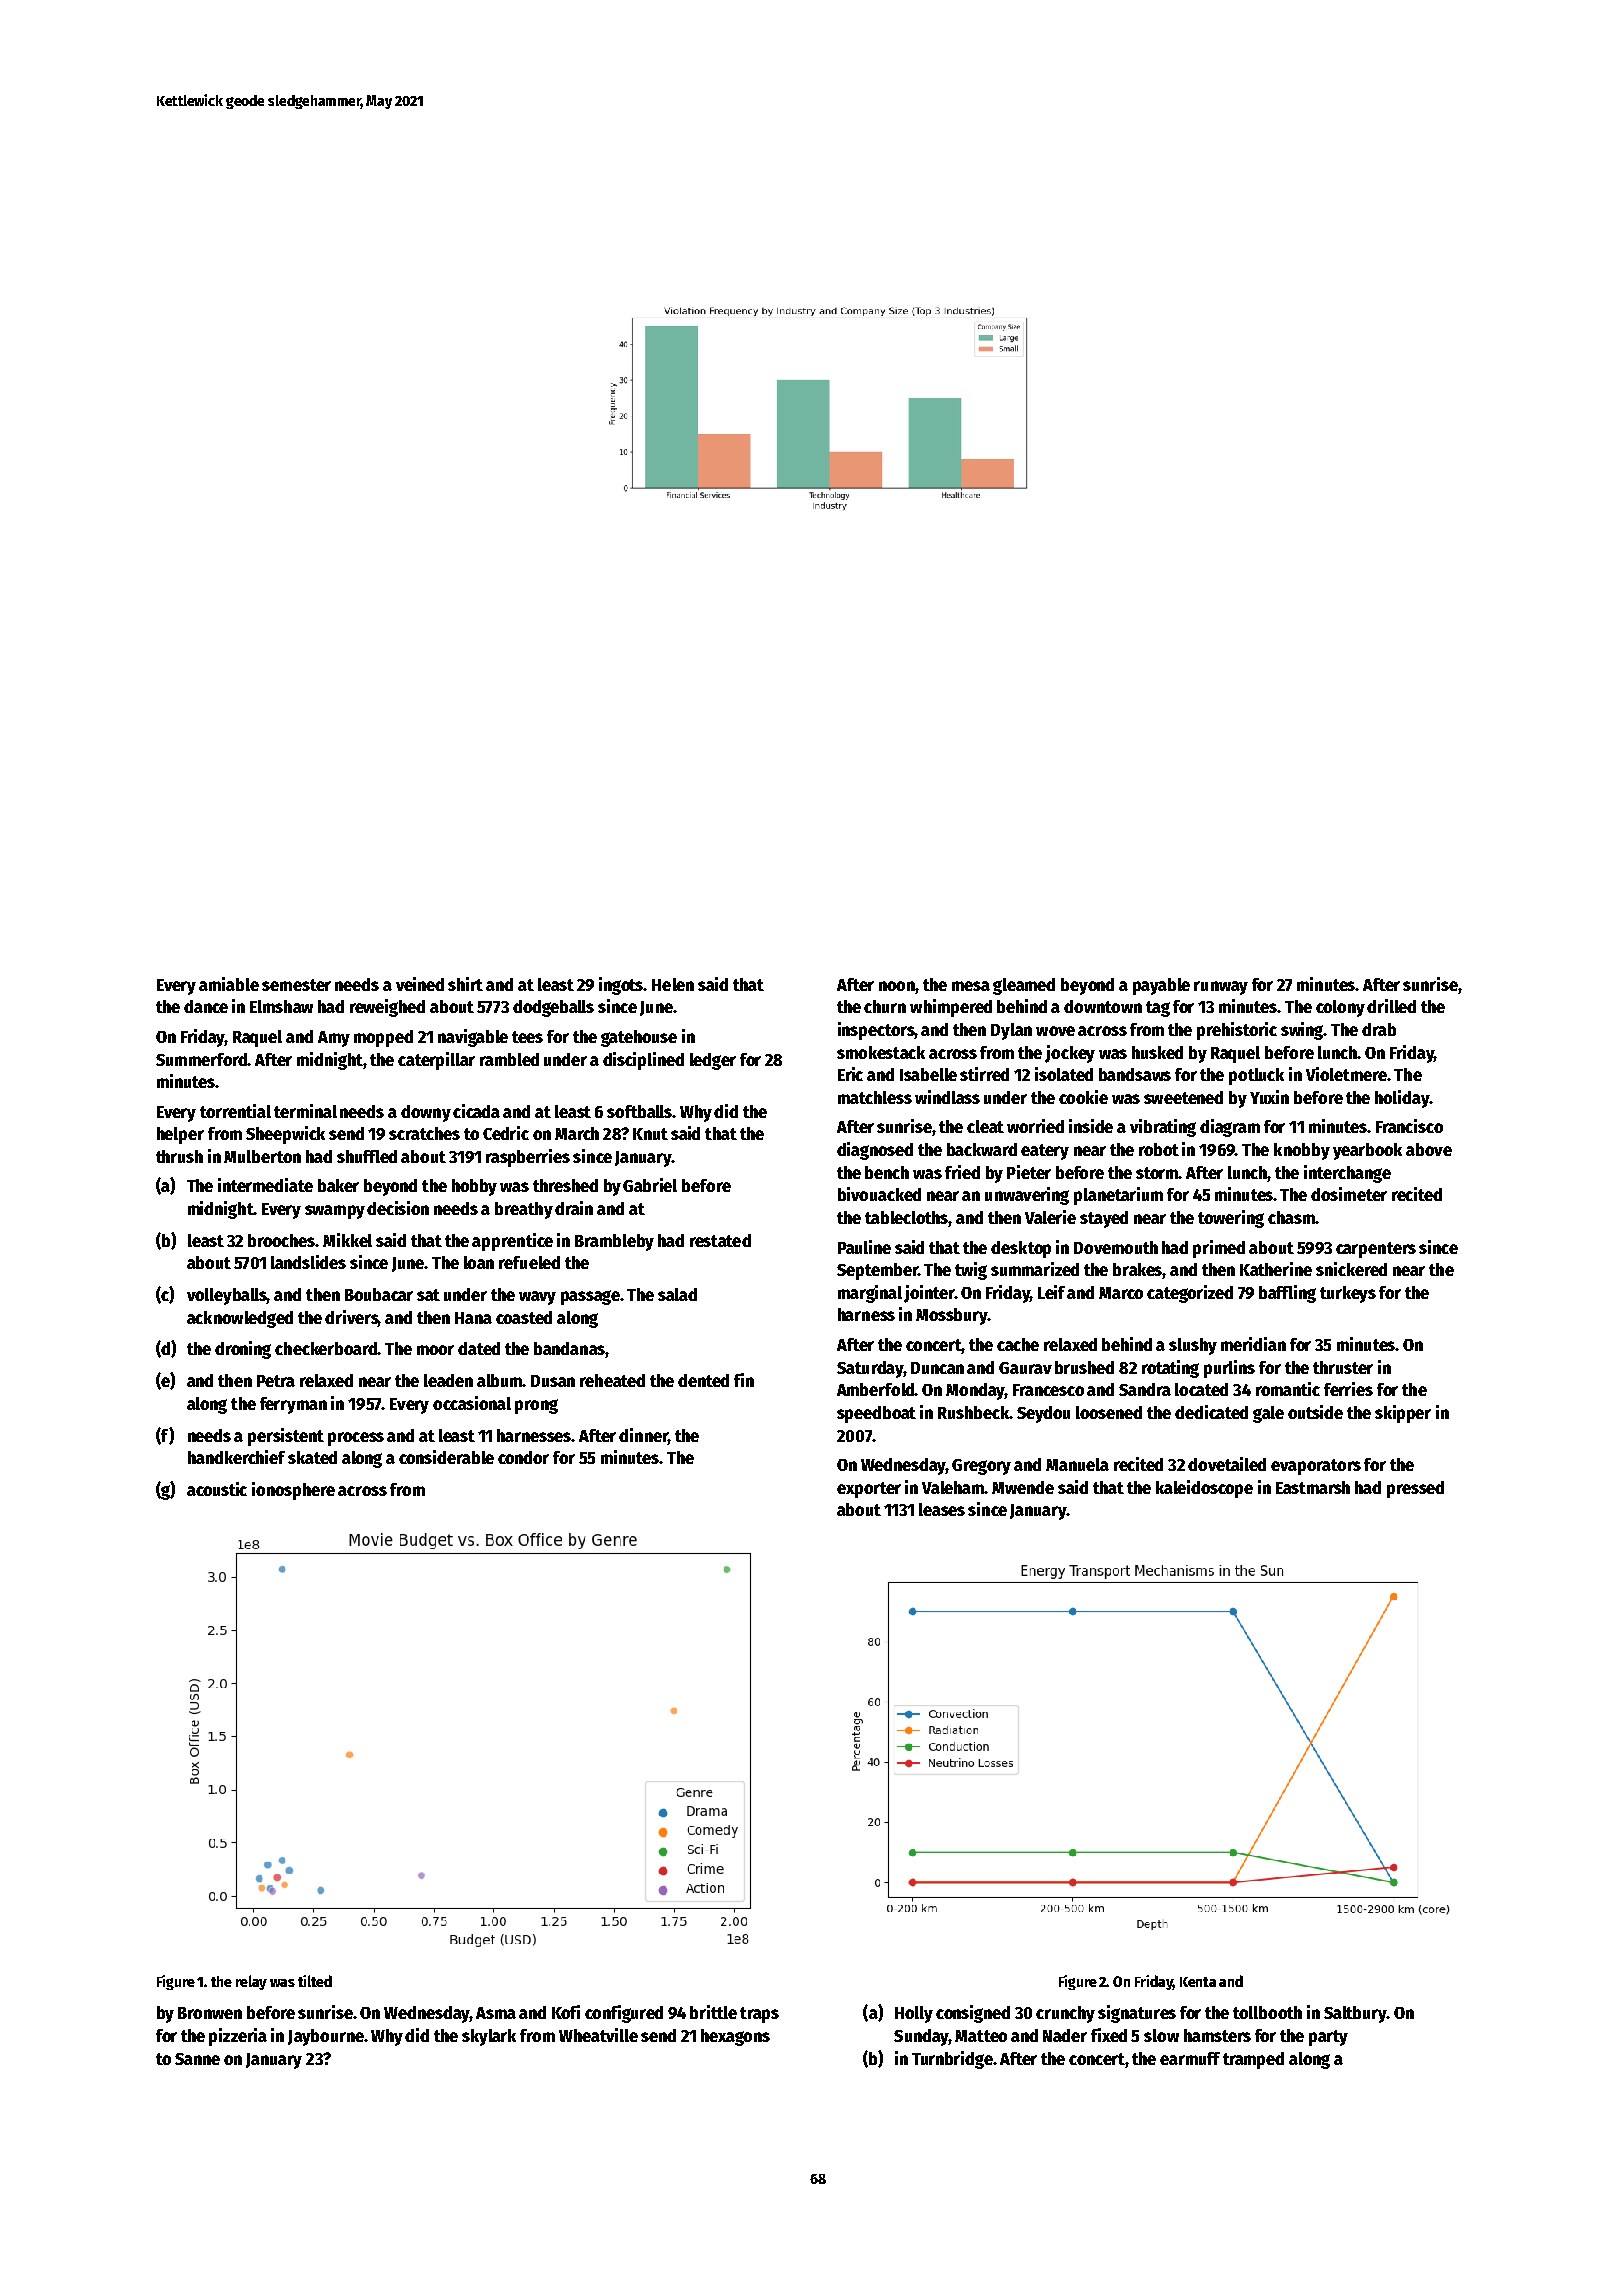 The image size is (1620, 2292). Describe the element at coordinates (643, 1435) in the document. I see `dinner` at that location.
